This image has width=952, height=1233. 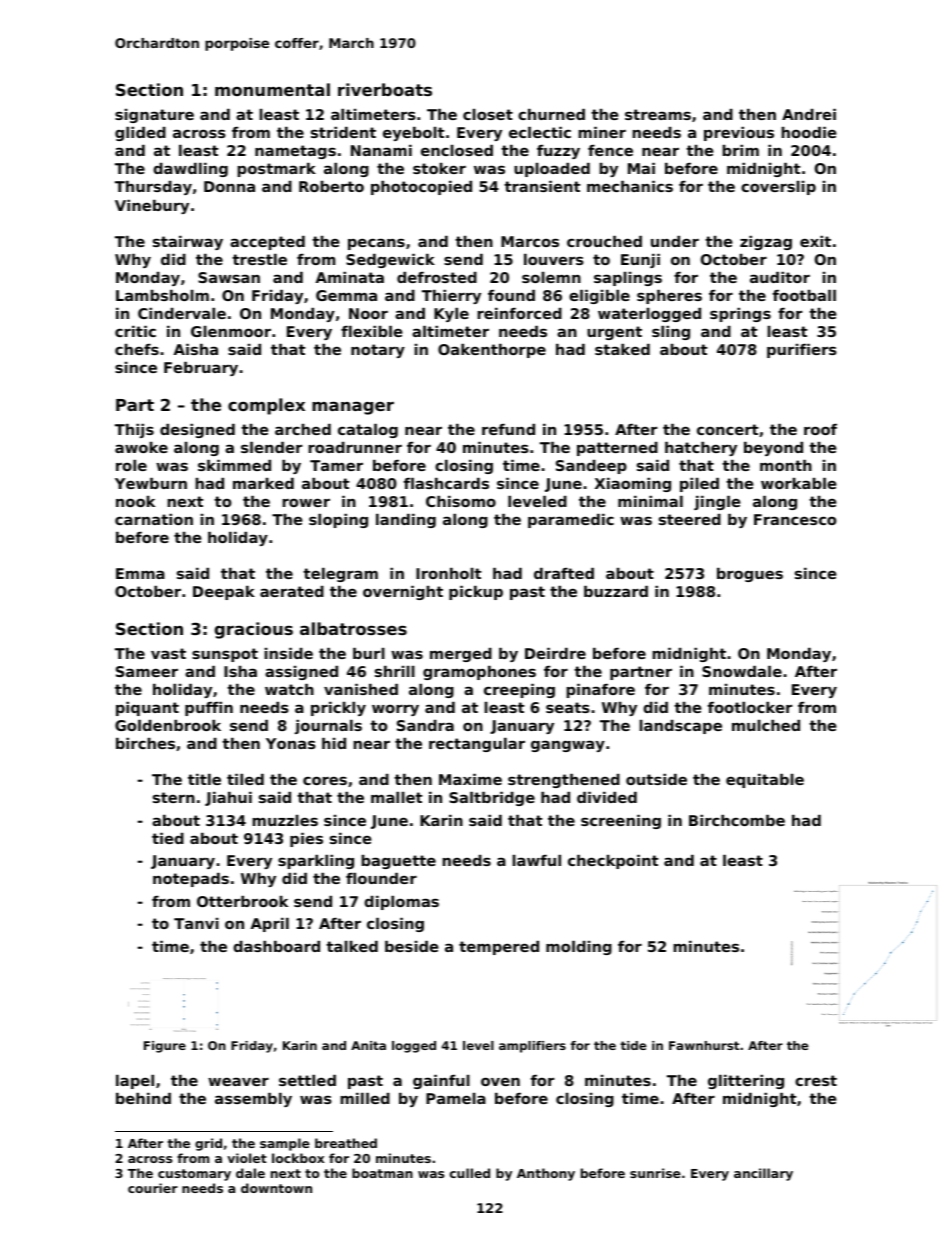 What do you see at coordinates (197, 431) in the image?
I see `designed` at bounding box center [197, 431].
